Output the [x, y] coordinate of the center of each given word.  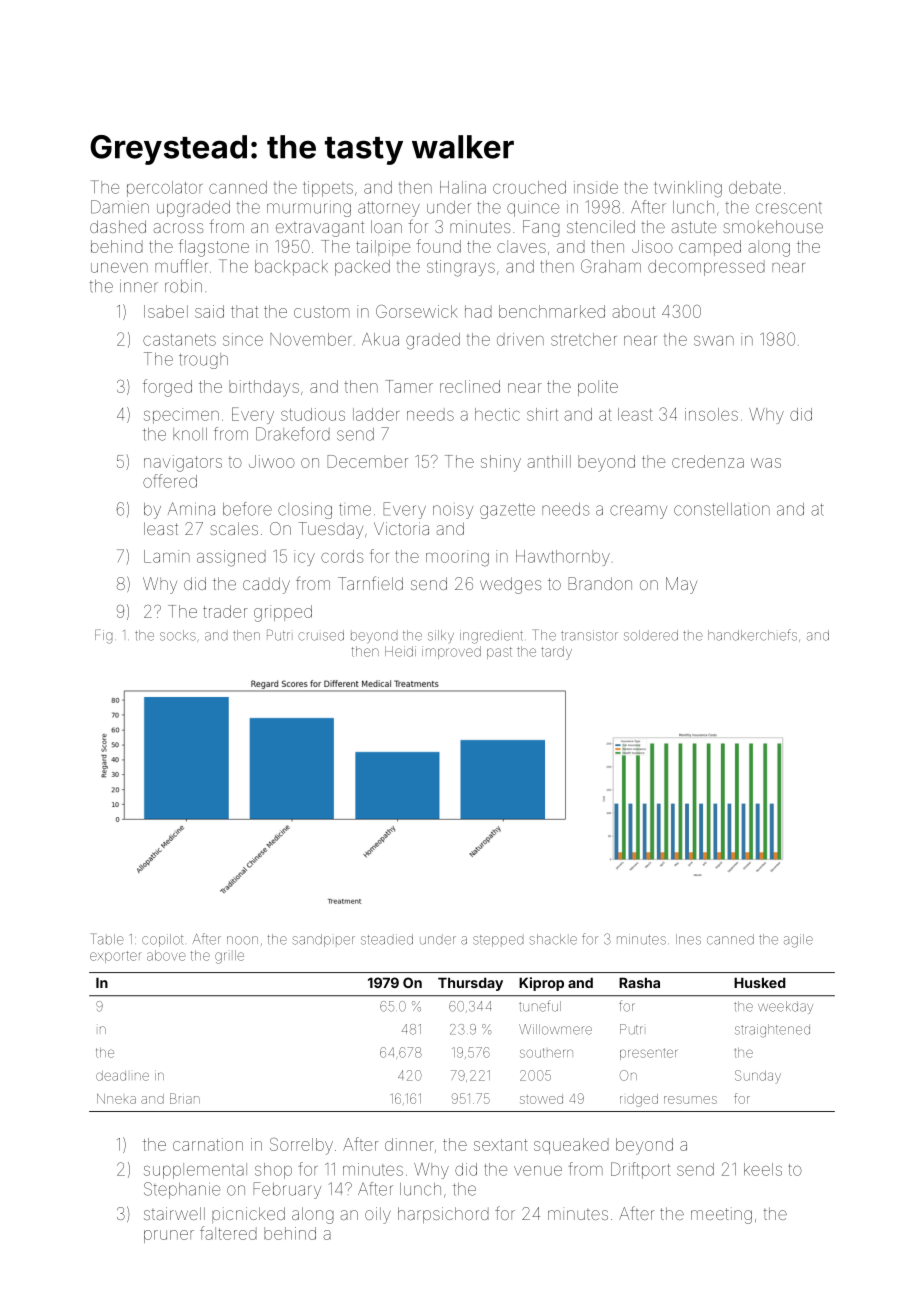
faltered [228, 1233]
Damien [120, 207]
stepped [498, 941]
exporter [116, 957]
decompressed [706, 268]
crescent [789, 208]
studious [313, 414]
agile [798, 941]
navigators [183, 463]
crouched [529, 187]
